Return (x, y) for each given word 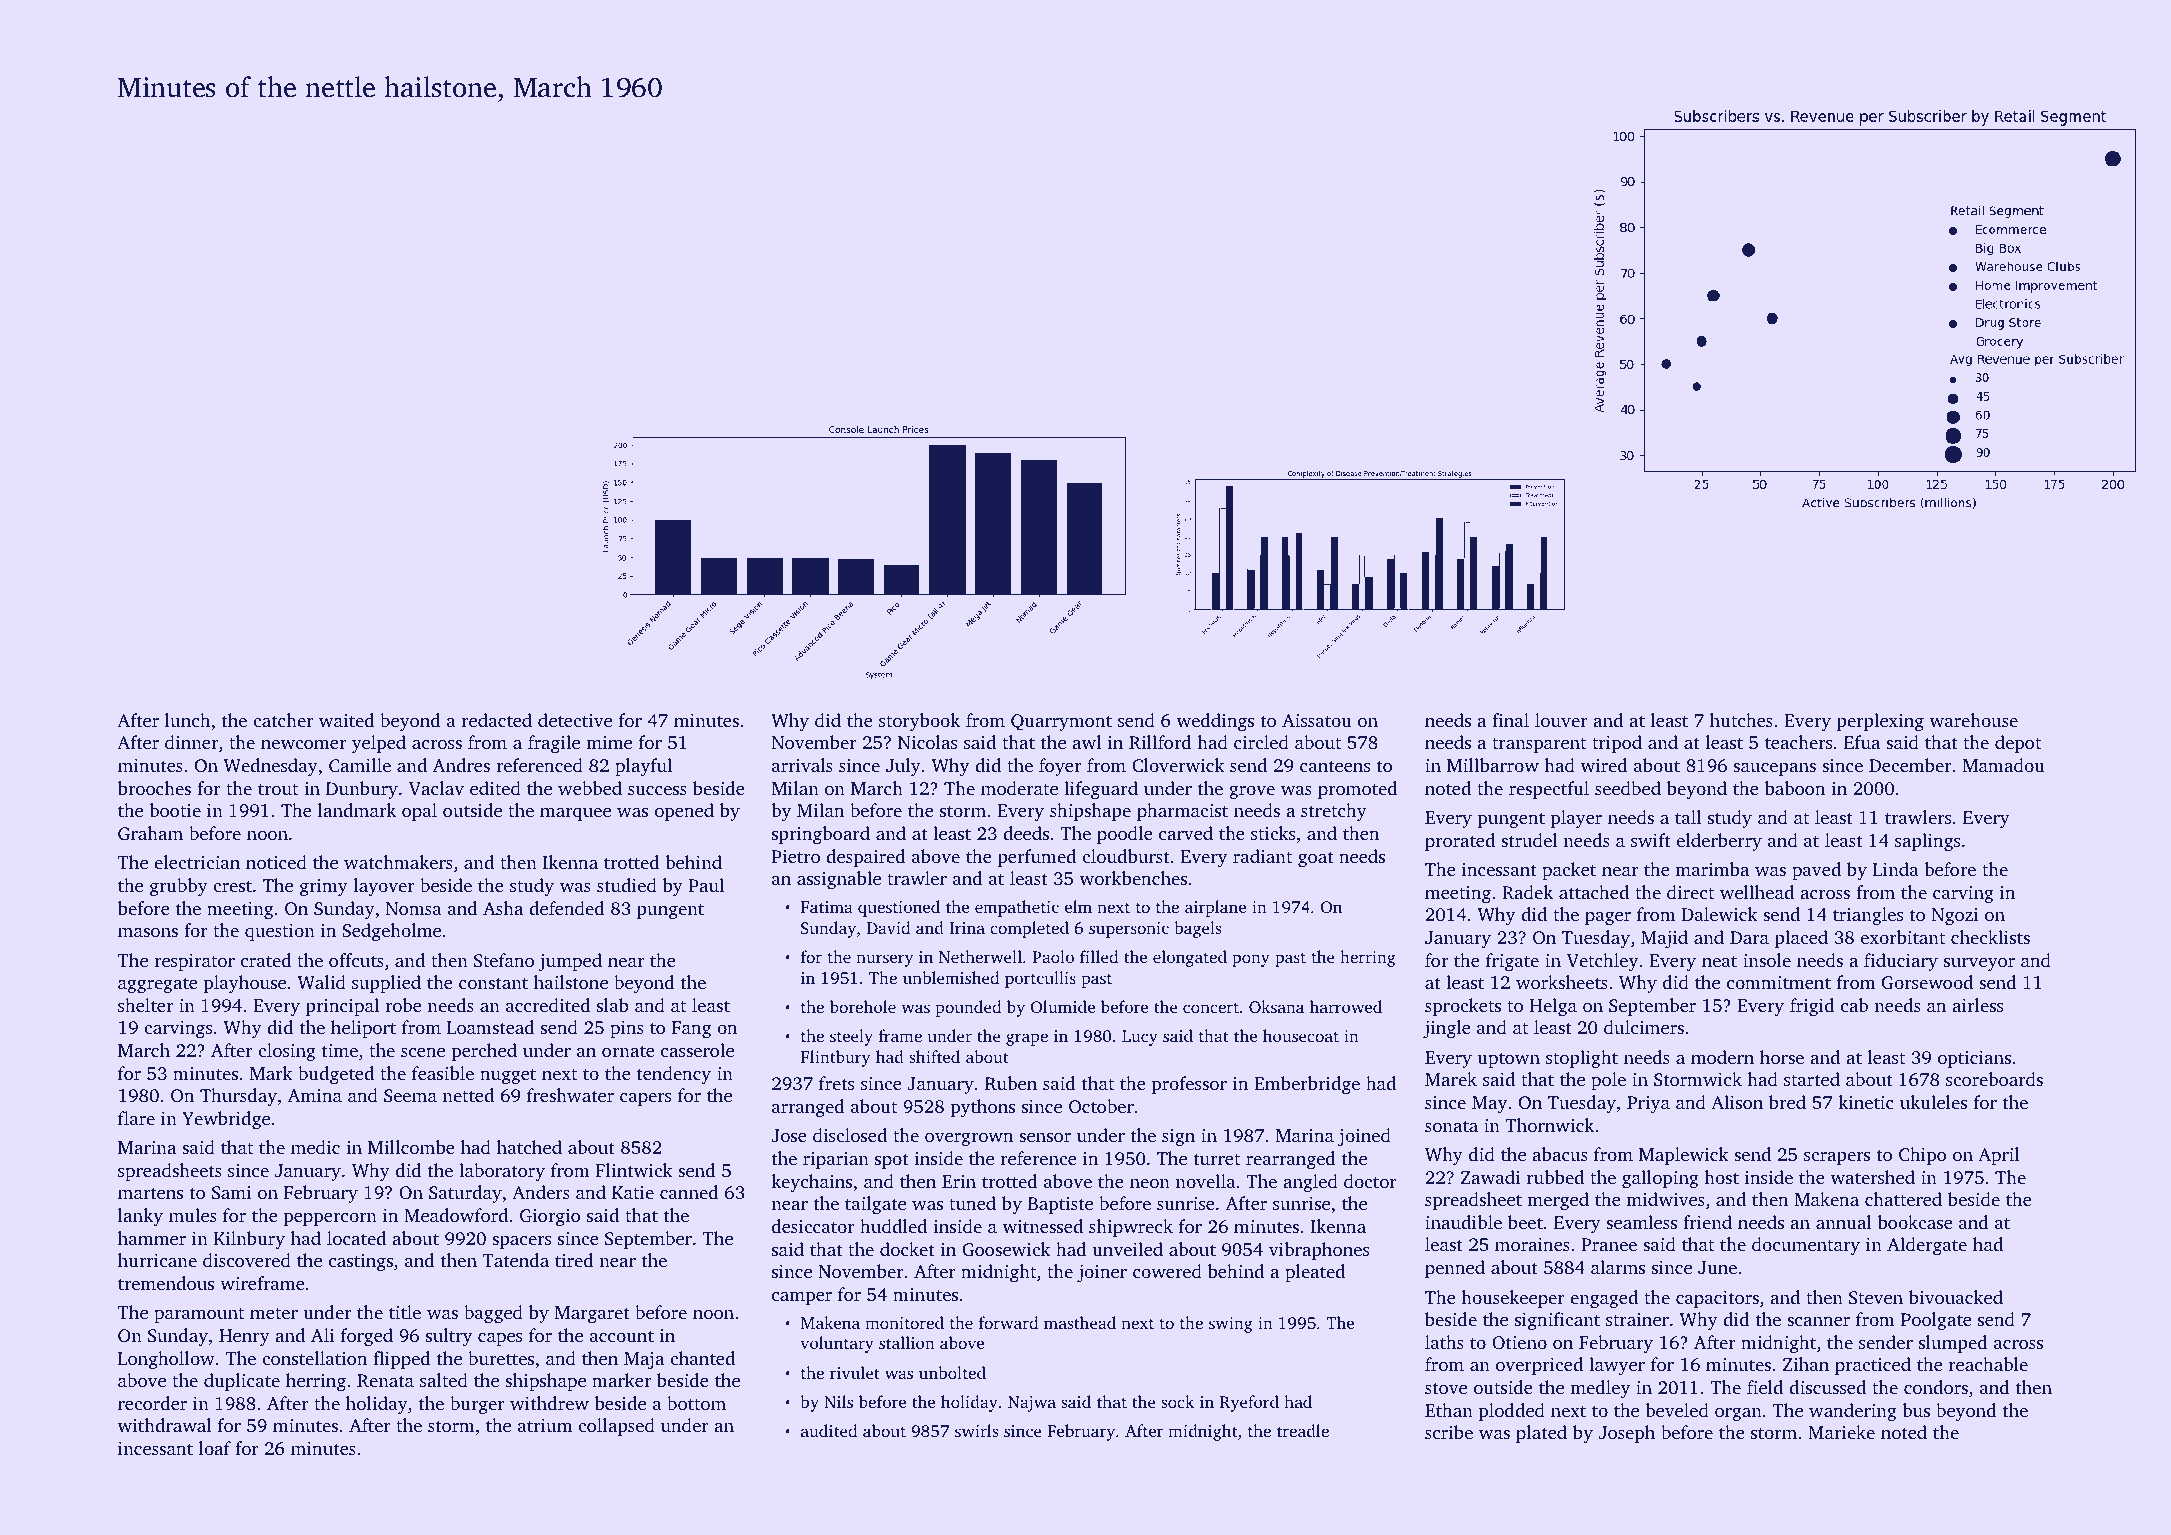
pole (1608, 1081)
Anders (541, 1192)
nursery (884, 960)
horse (1782, 1057)
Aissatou (1317, 720)
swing (1231, 1325)
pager (1608, 918)
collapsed (616, 1427)
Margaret (592, 1314)
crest (232, 886)
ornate (628, 1051)
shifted (934, 1056)
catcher (283, 720)
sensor (1045, 1137)
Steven (1876, 1298)
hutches (1741, 720)
